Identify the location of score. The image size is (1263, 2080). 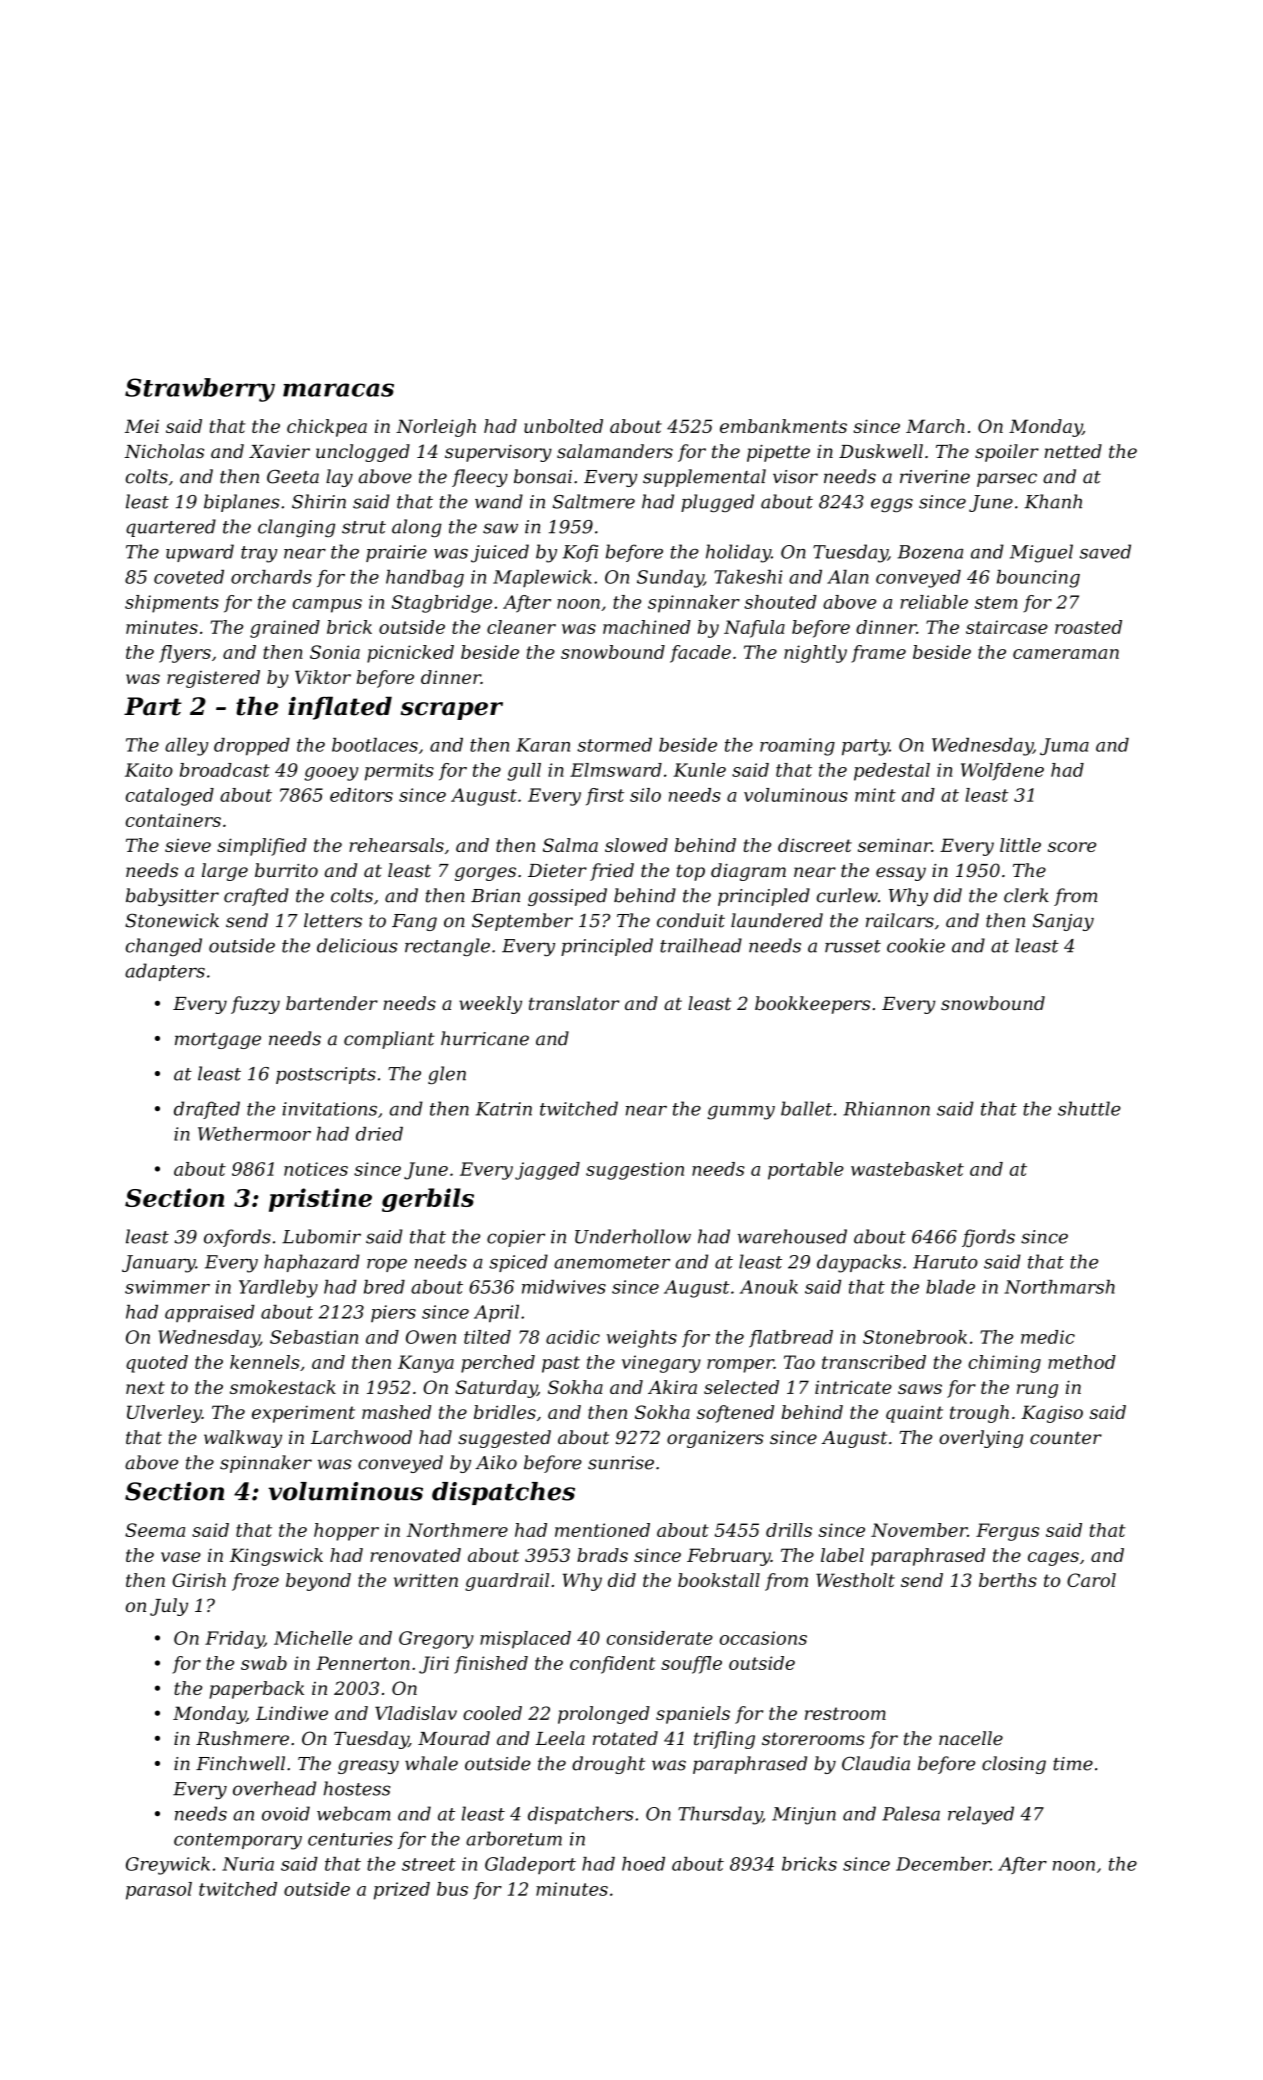
(1072, 847).
